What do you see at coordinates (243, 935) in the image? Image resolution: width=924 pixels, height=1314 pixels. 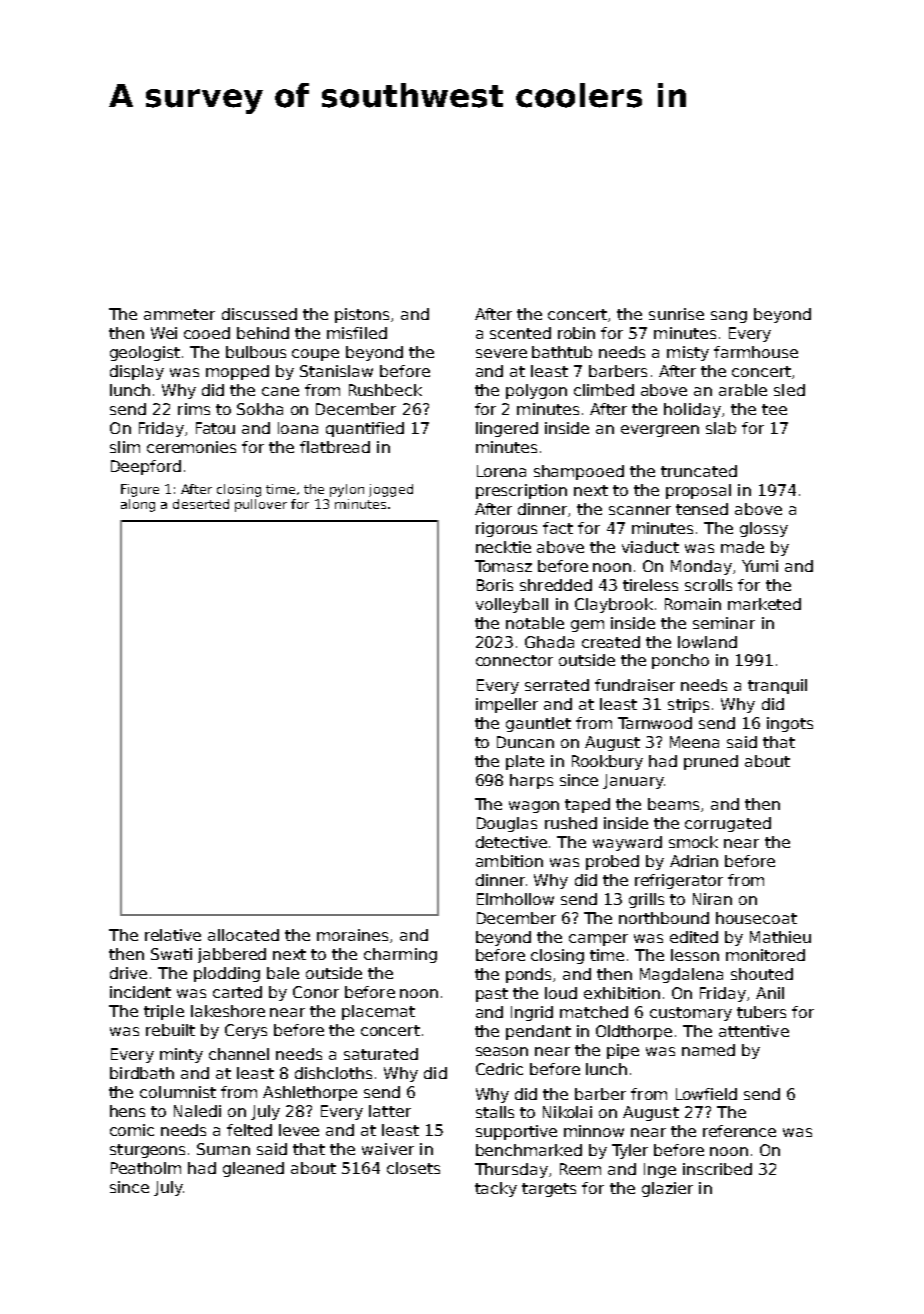 I see `allocated` at bounding box center [243, 935].
